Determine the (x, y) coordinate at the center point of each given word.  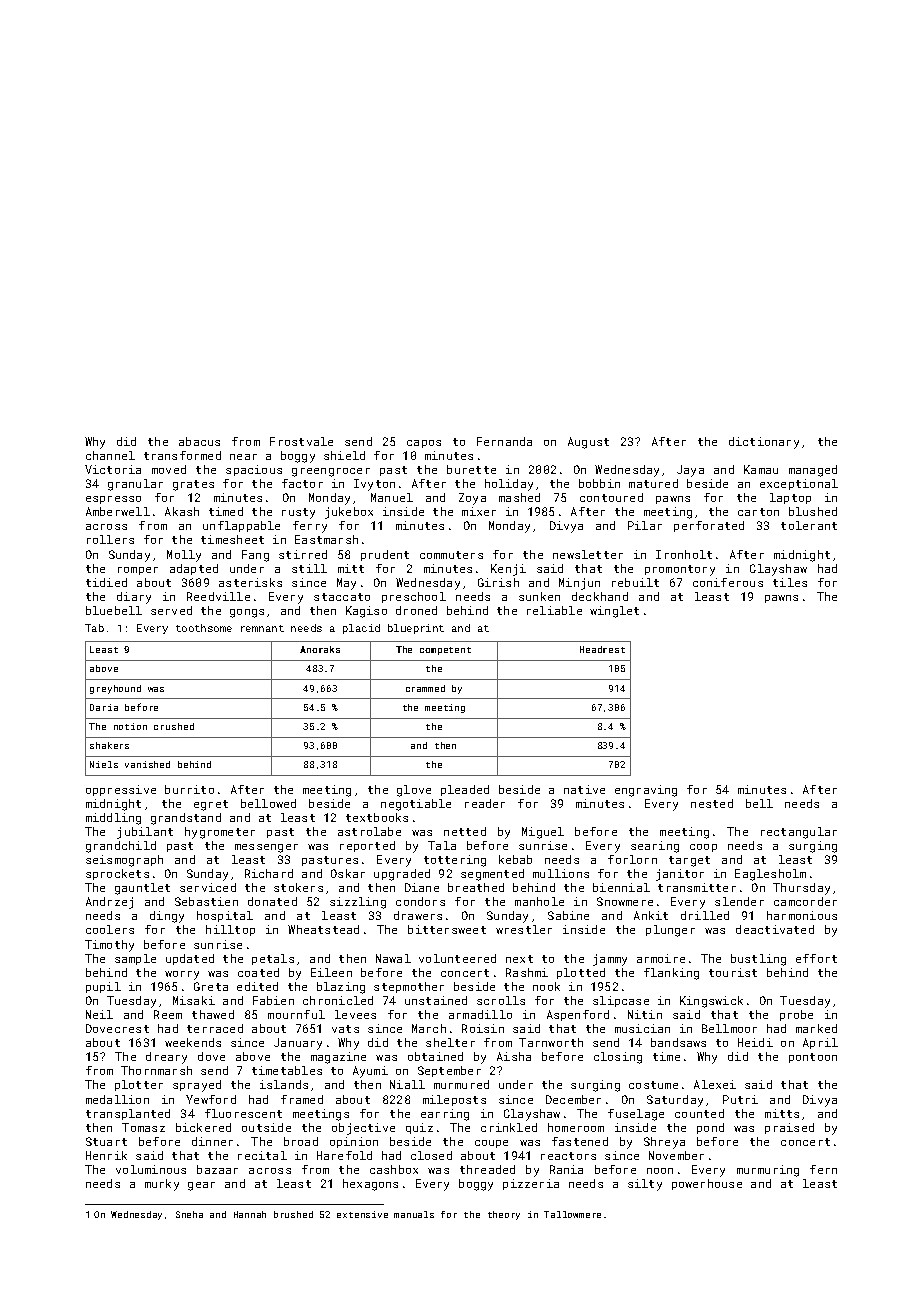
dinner (212, 1141)
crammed (425, 688)
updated (190, 959)
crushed (174, 726)
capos (424, 444)
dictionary (764, 443)
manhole (539, 901)
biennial (621, 887)
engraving (646, 791)
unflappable (241, 526)
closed (431, 1155)
